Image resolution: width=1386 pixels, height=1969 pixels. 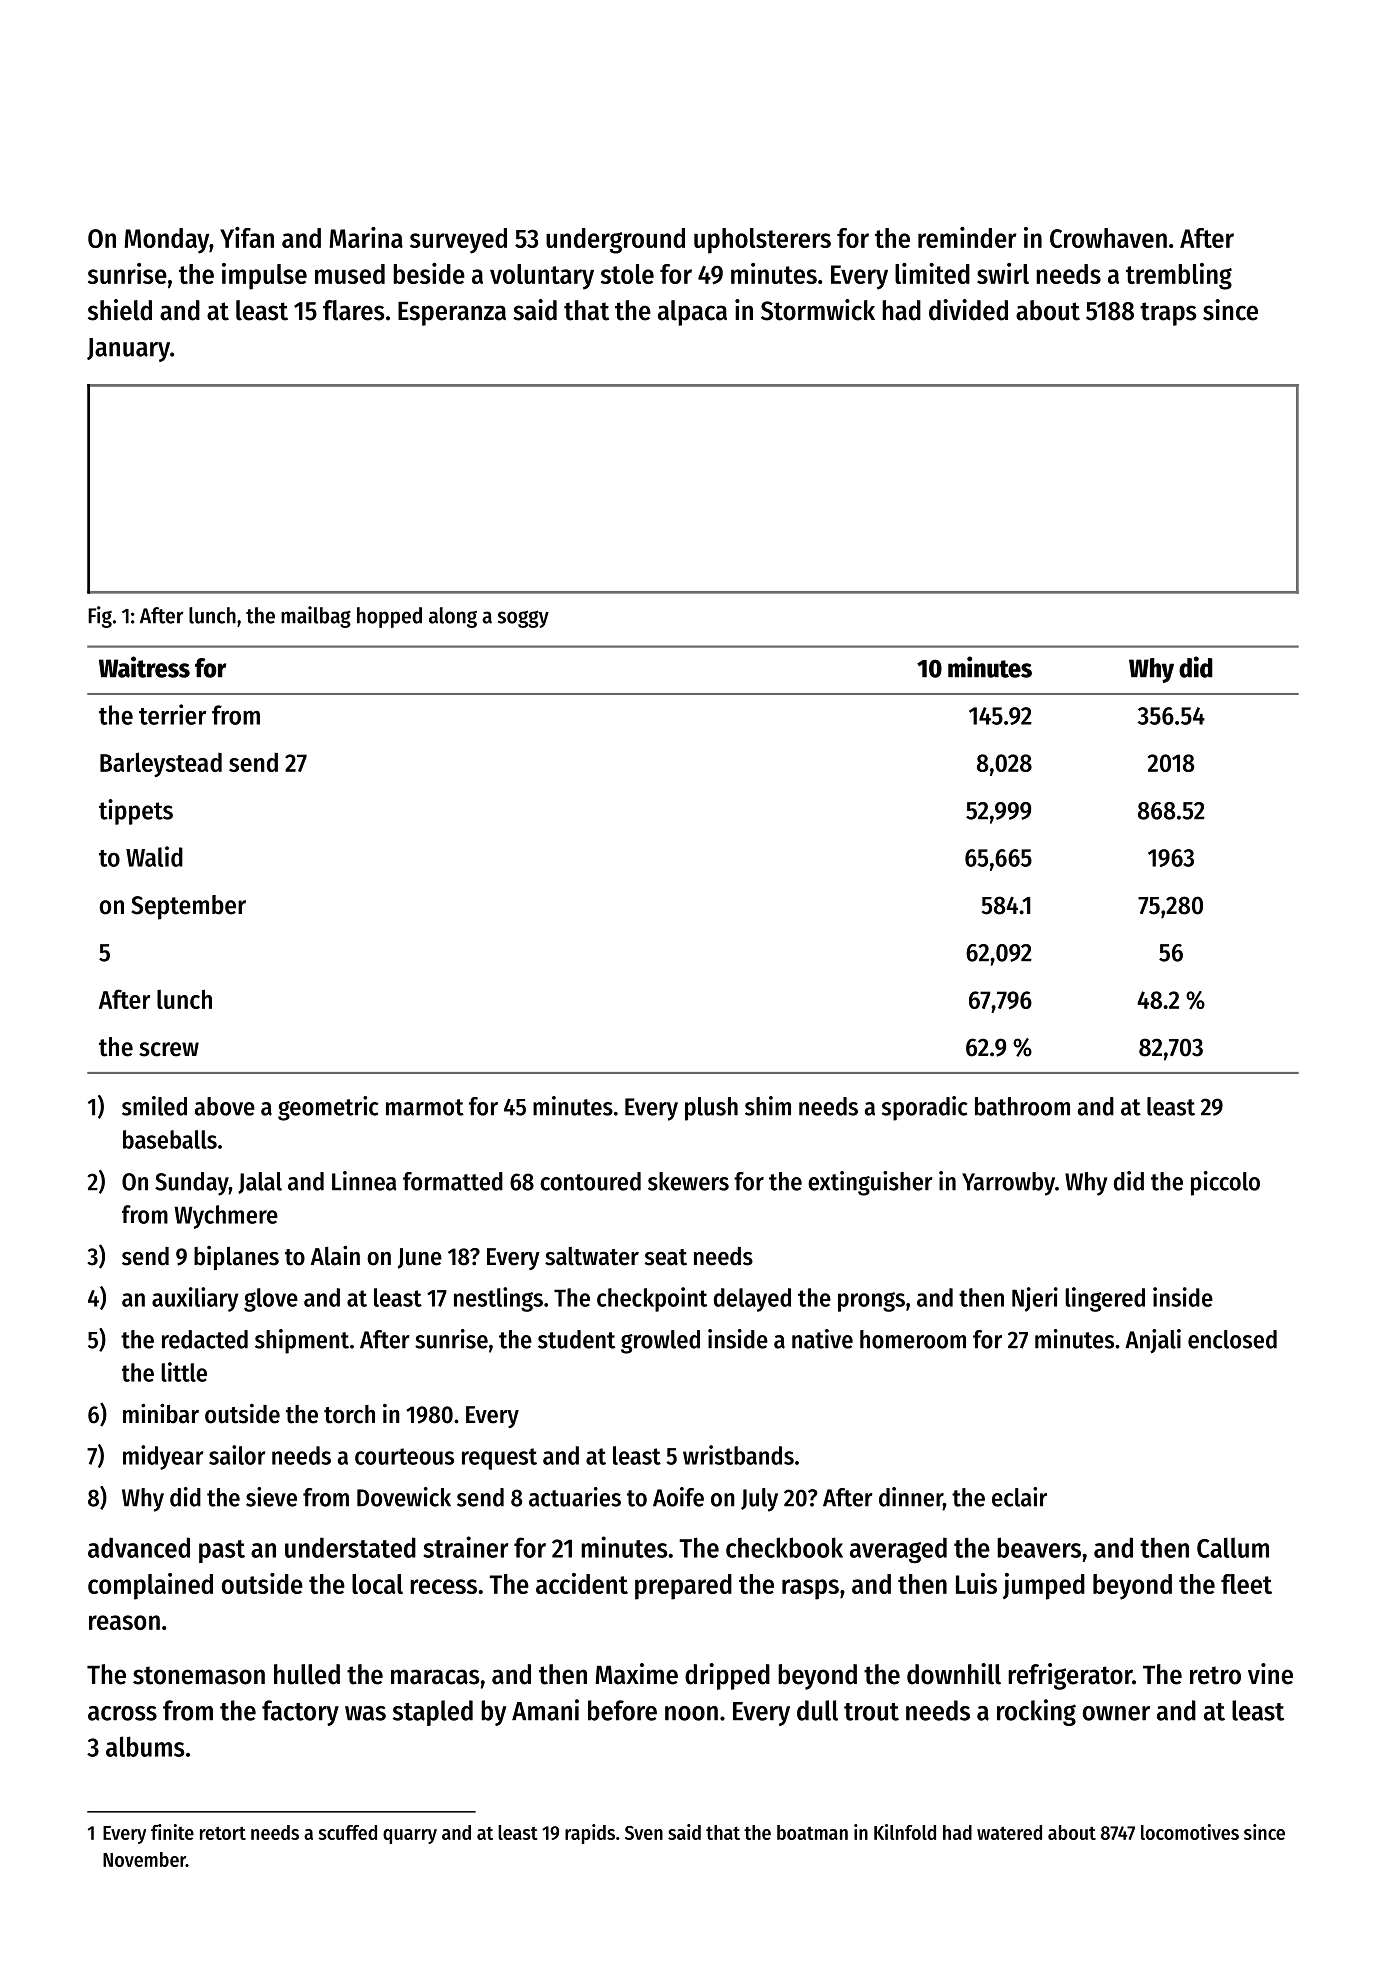 What do you see at coordinates (660, 1342) in the page?
I see `growled` at bounding box center [660, 1342].
